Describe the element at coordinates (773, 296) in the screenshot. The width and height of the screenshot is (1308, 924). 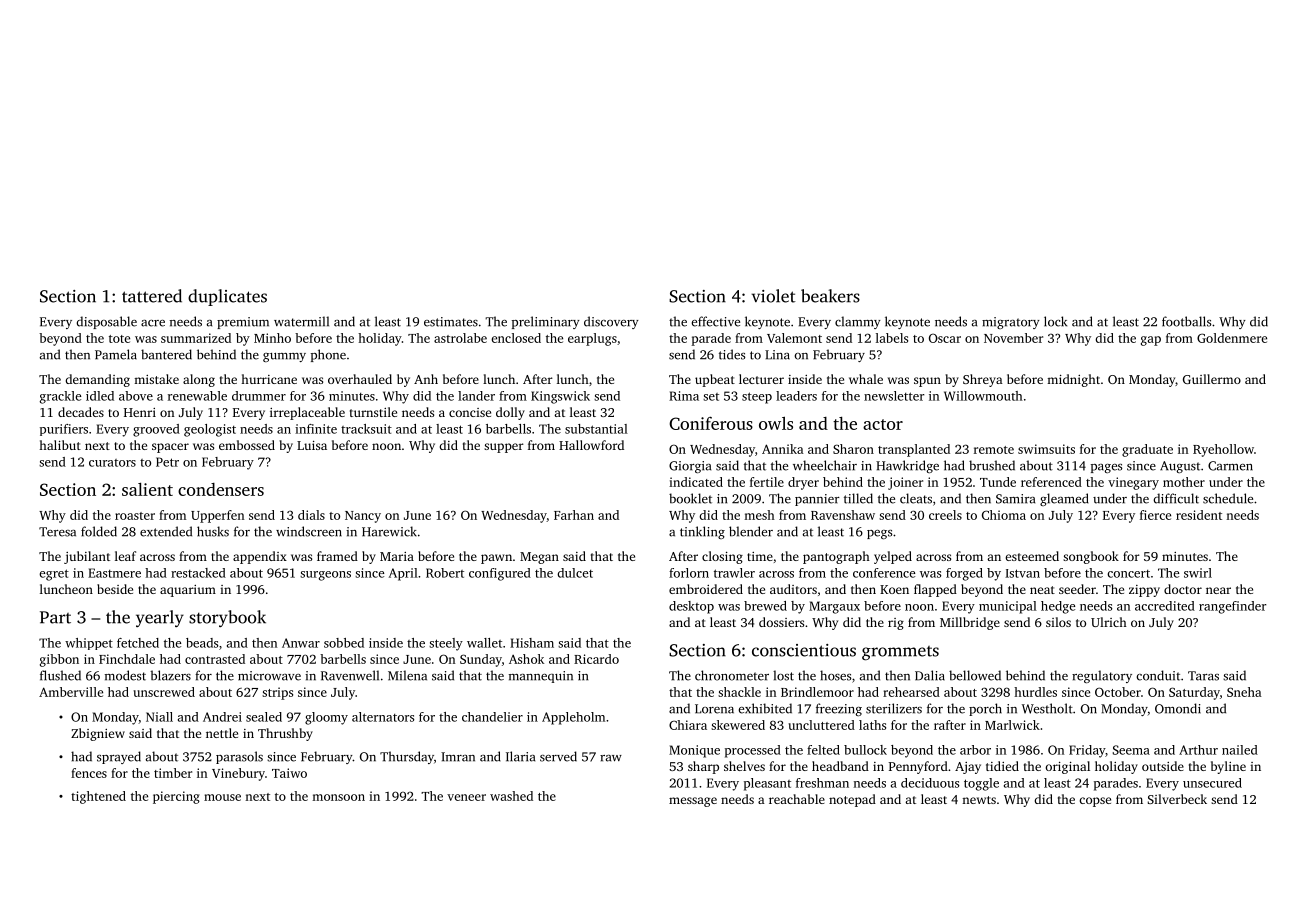
I see `violet` at that location.
